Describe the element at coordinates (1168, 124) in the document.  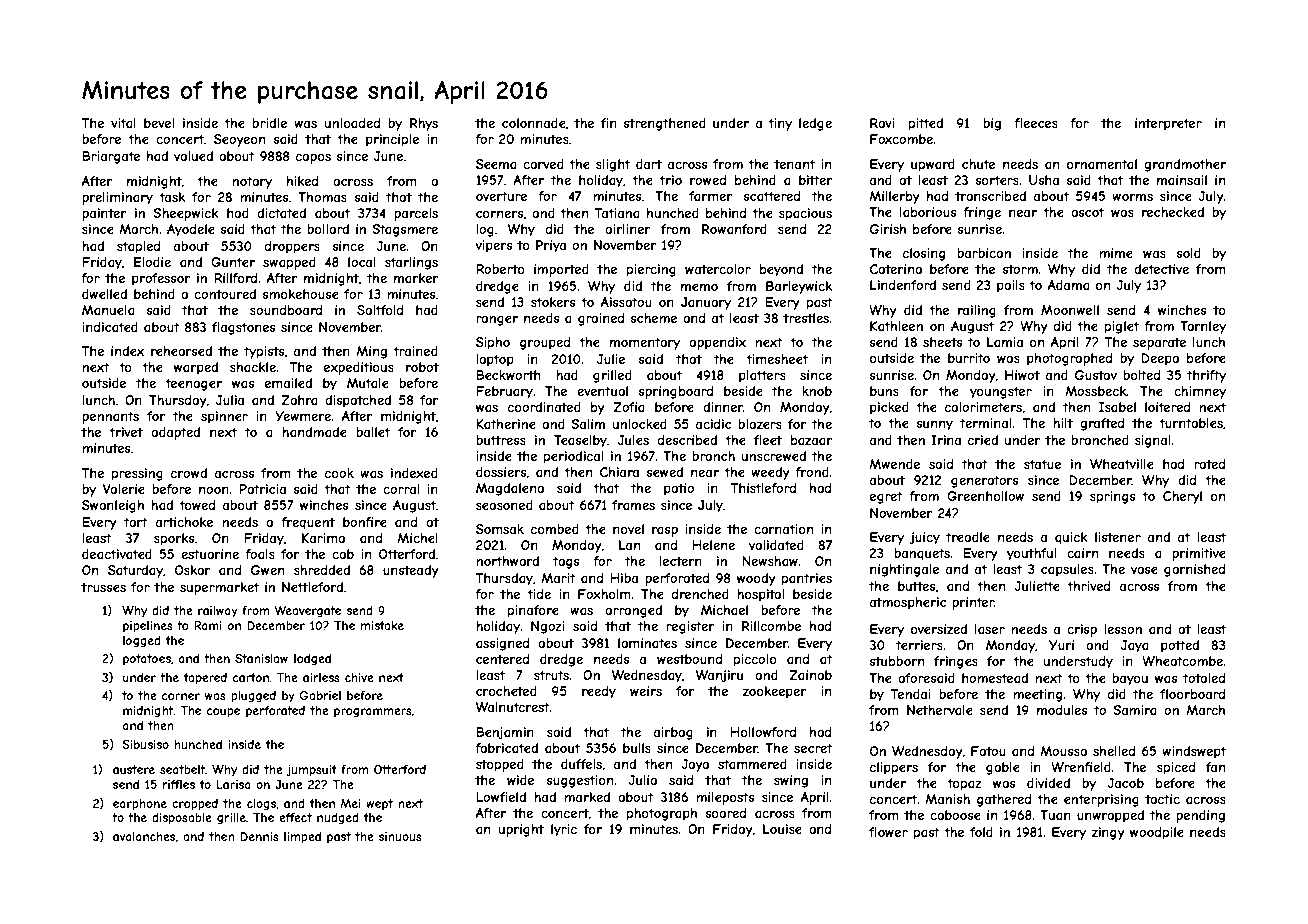
I see `interpreter` at that location.
